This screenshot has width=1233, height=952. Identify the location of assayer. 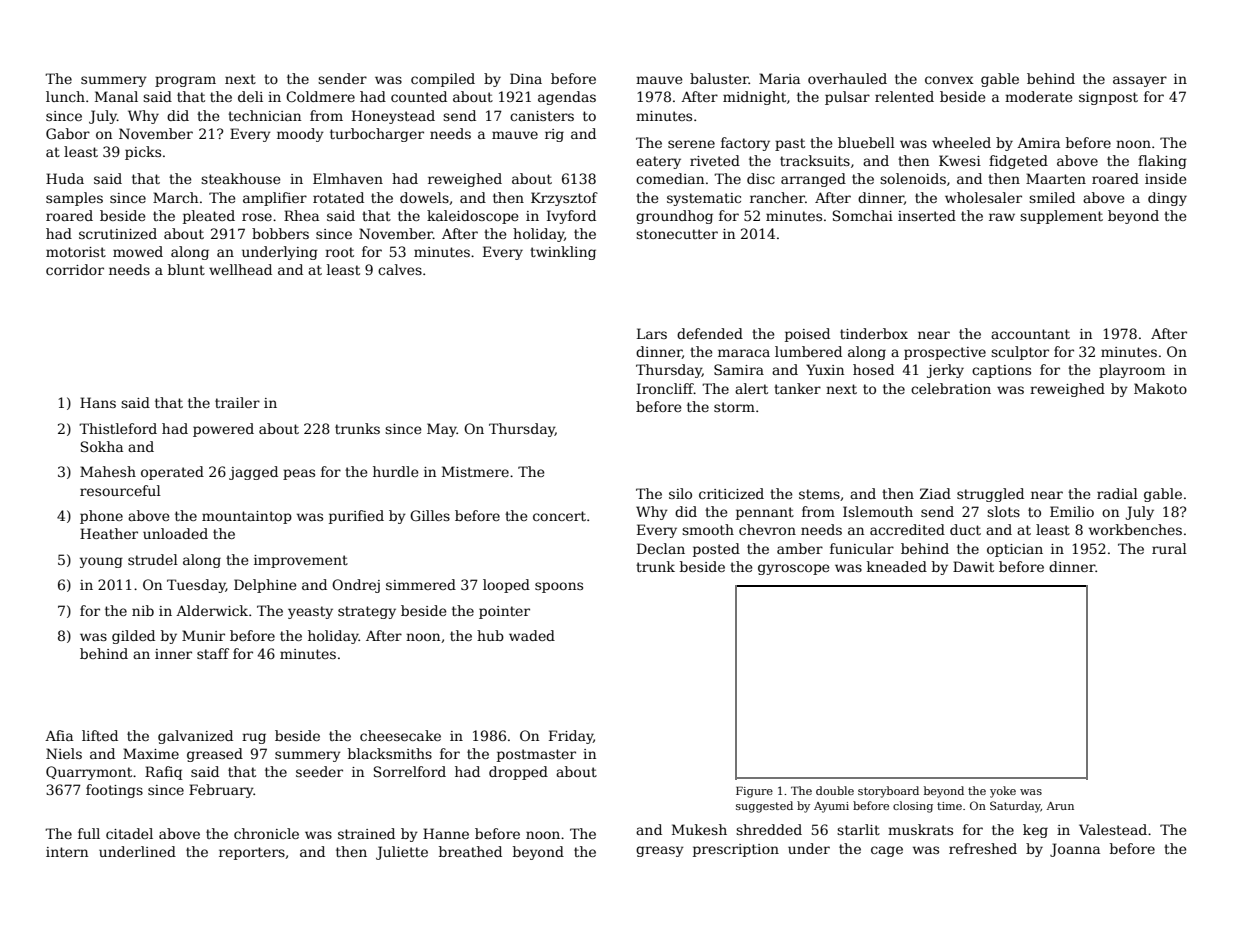
(1140, 81).
